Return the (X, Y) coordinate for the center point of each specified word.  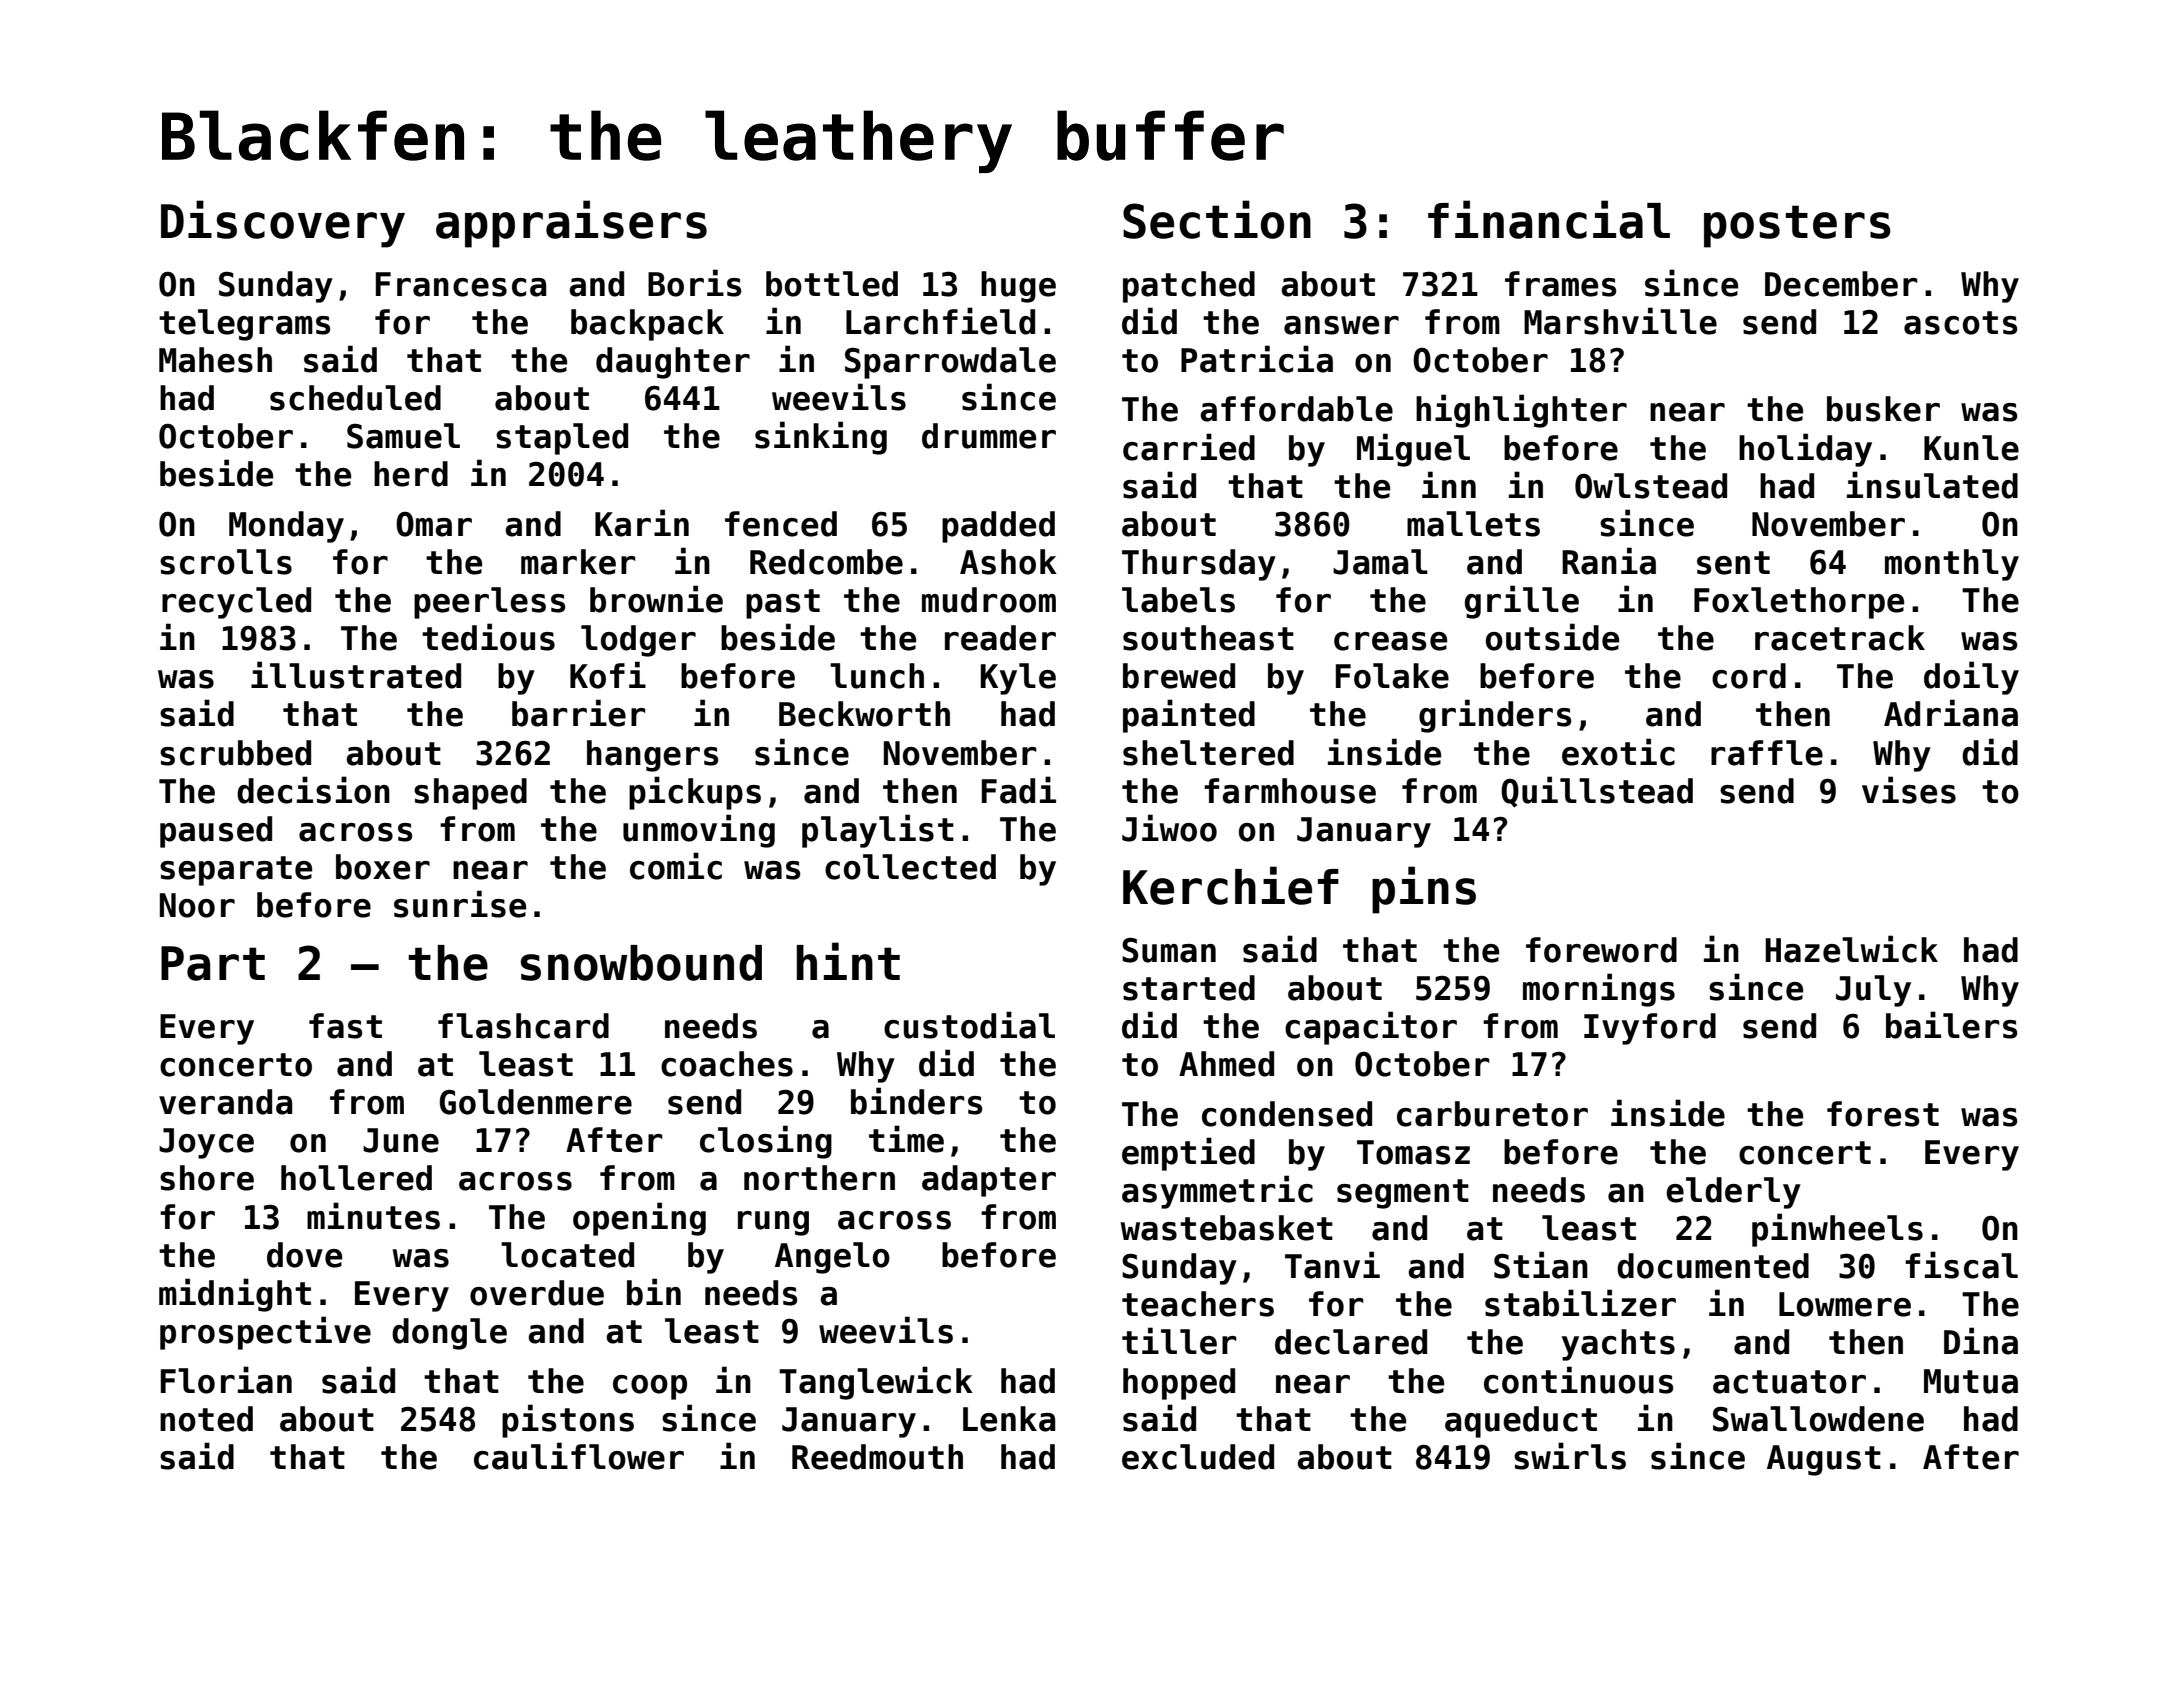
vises (1909, 790)
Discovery (283, 224)
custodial (969, 1025)
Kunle (1971, 448)
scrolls (226, 562)
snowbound (641, 963)
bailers (1951, 1025)
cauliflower (579, 1456)
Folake (1392, 676)
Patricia (1257, 359)
